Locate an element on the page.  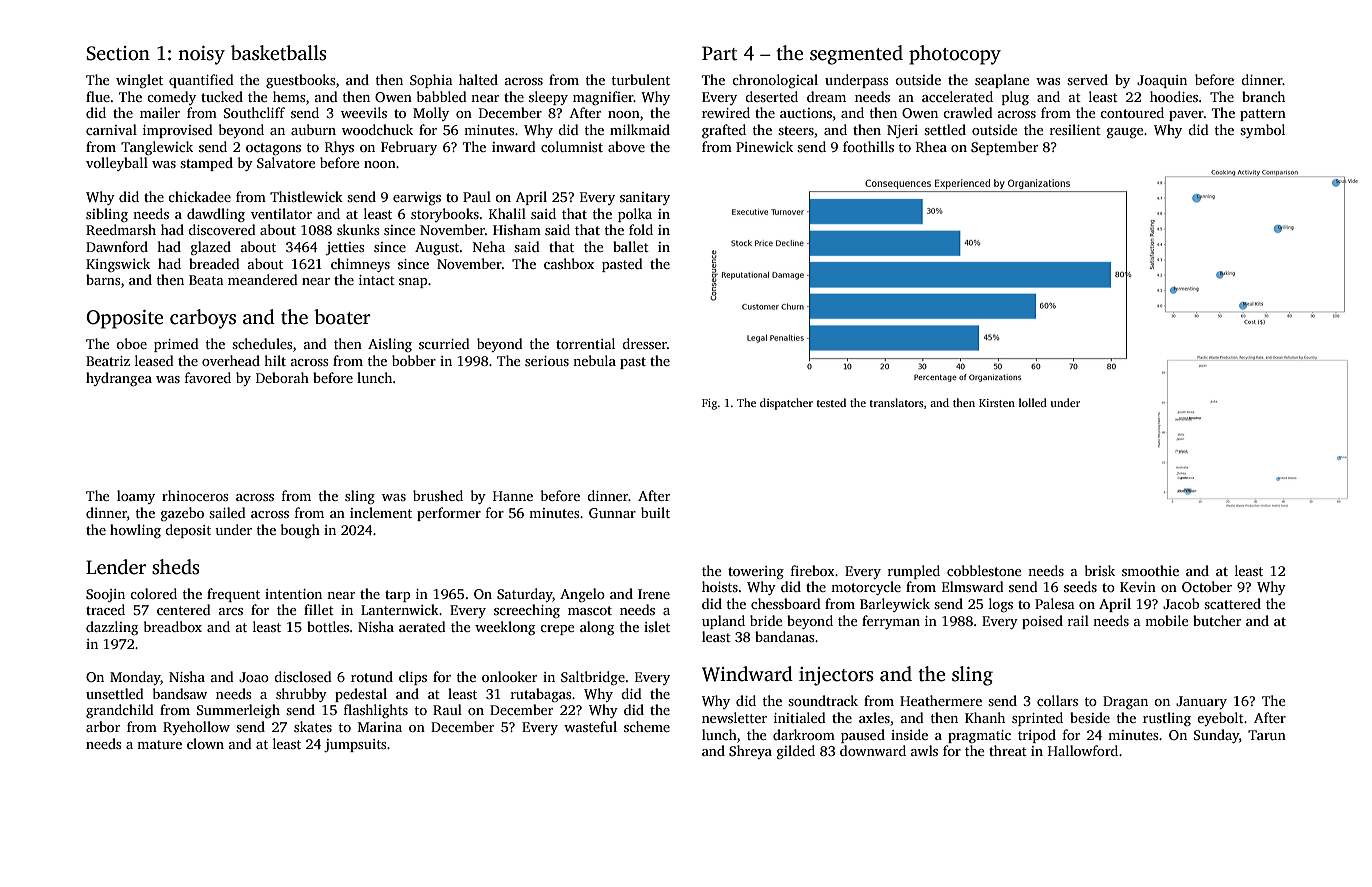
brushed is located at coordinates (438, 495).
